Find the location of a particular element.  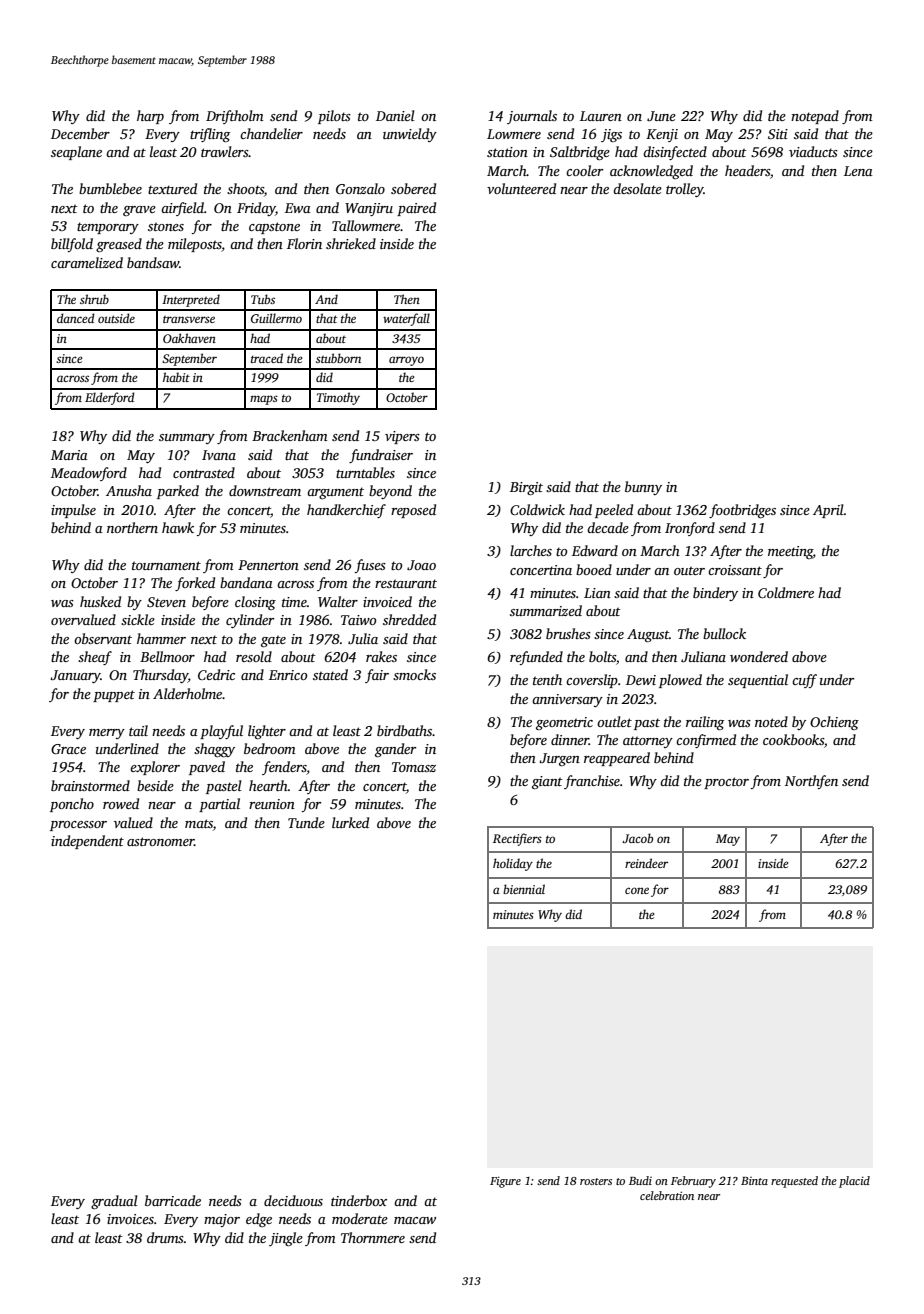

placid is located at coordinates (854, 1182).
